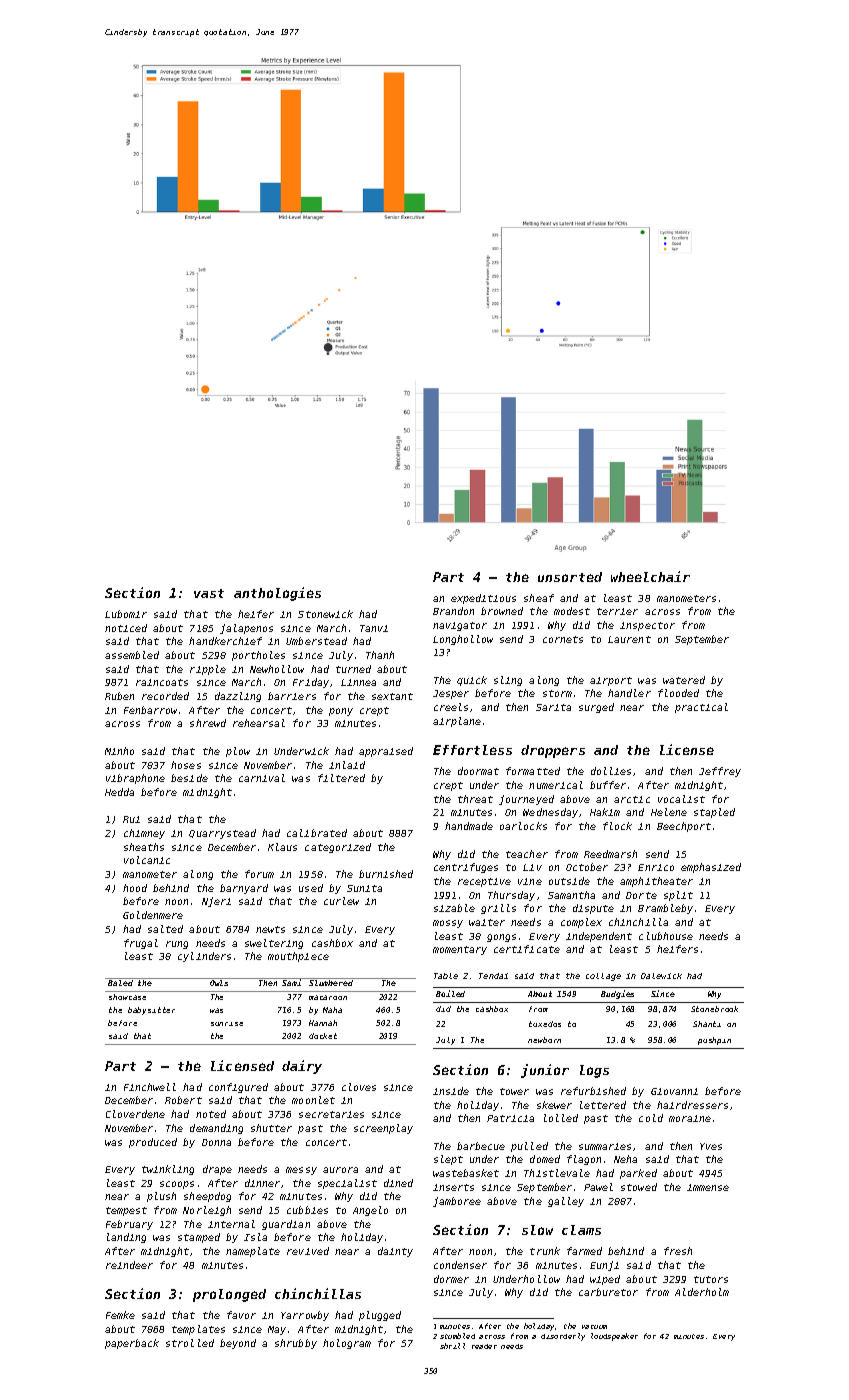  Describe the element at coordinates (241, 1315) in the screenshot. I see `favor` at that location.
